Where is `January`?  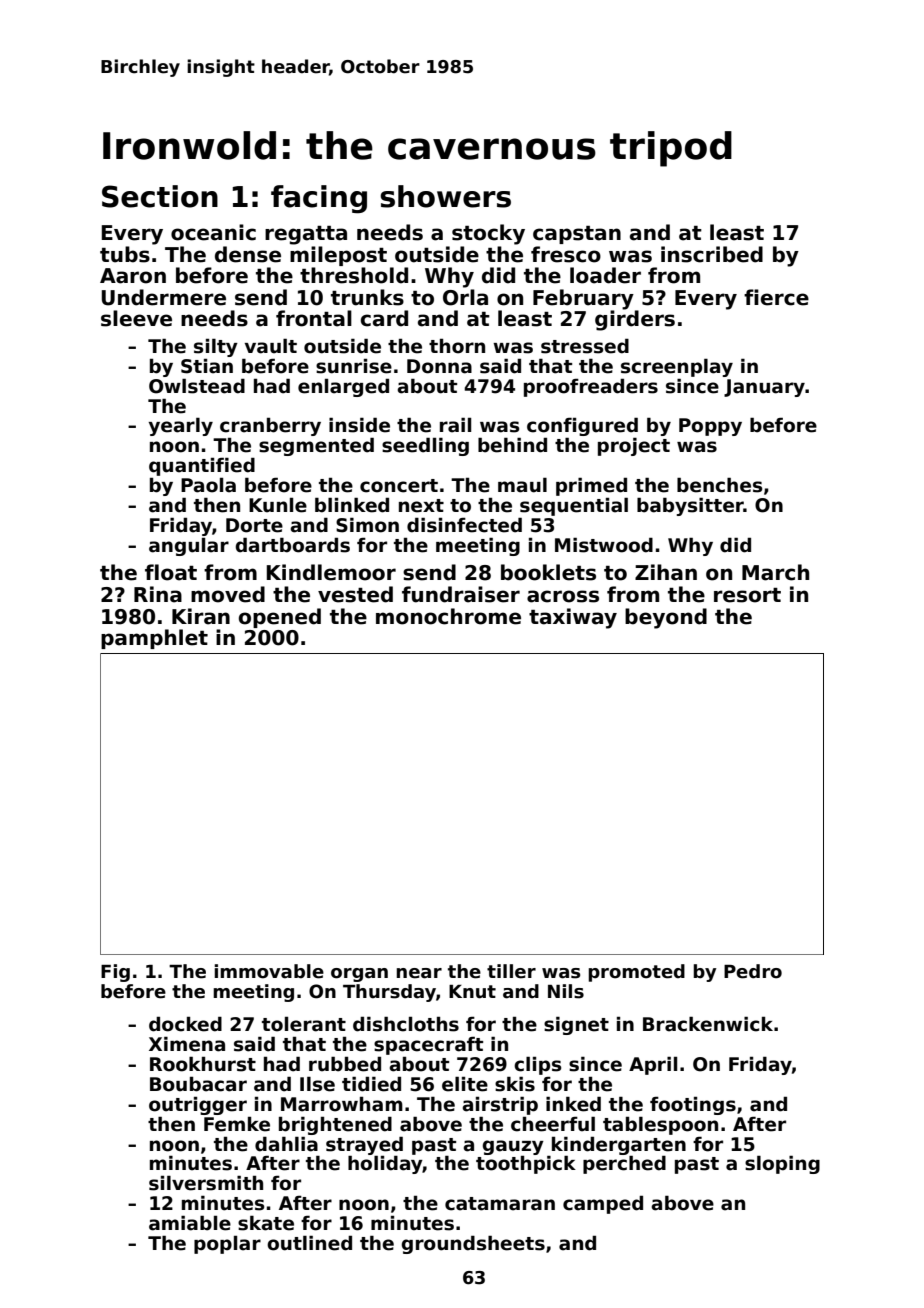
January is located at coordinates (764, 388).
